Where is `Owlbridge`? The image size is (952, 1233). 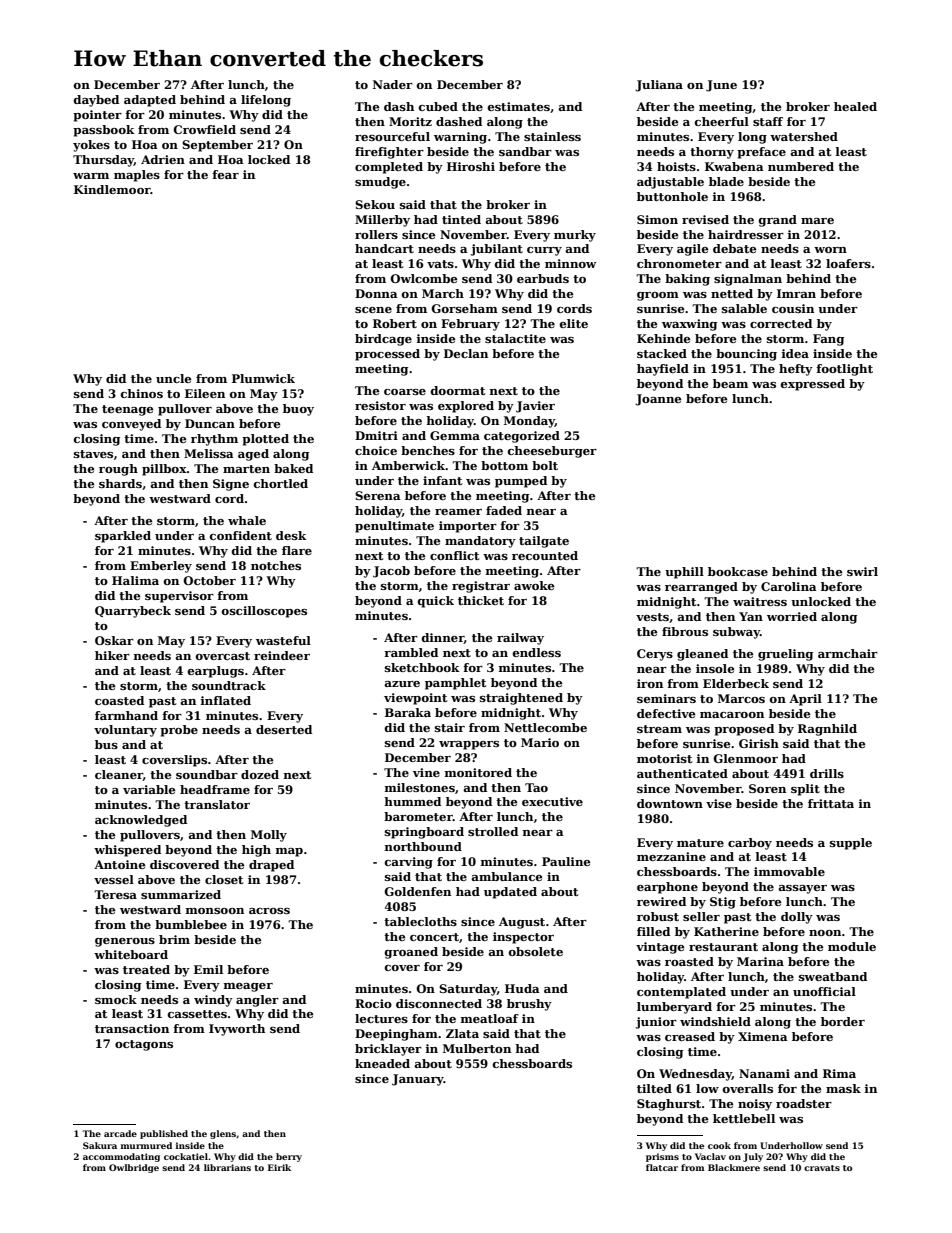
Owlbridge is located at coordinates (134, 1168).
